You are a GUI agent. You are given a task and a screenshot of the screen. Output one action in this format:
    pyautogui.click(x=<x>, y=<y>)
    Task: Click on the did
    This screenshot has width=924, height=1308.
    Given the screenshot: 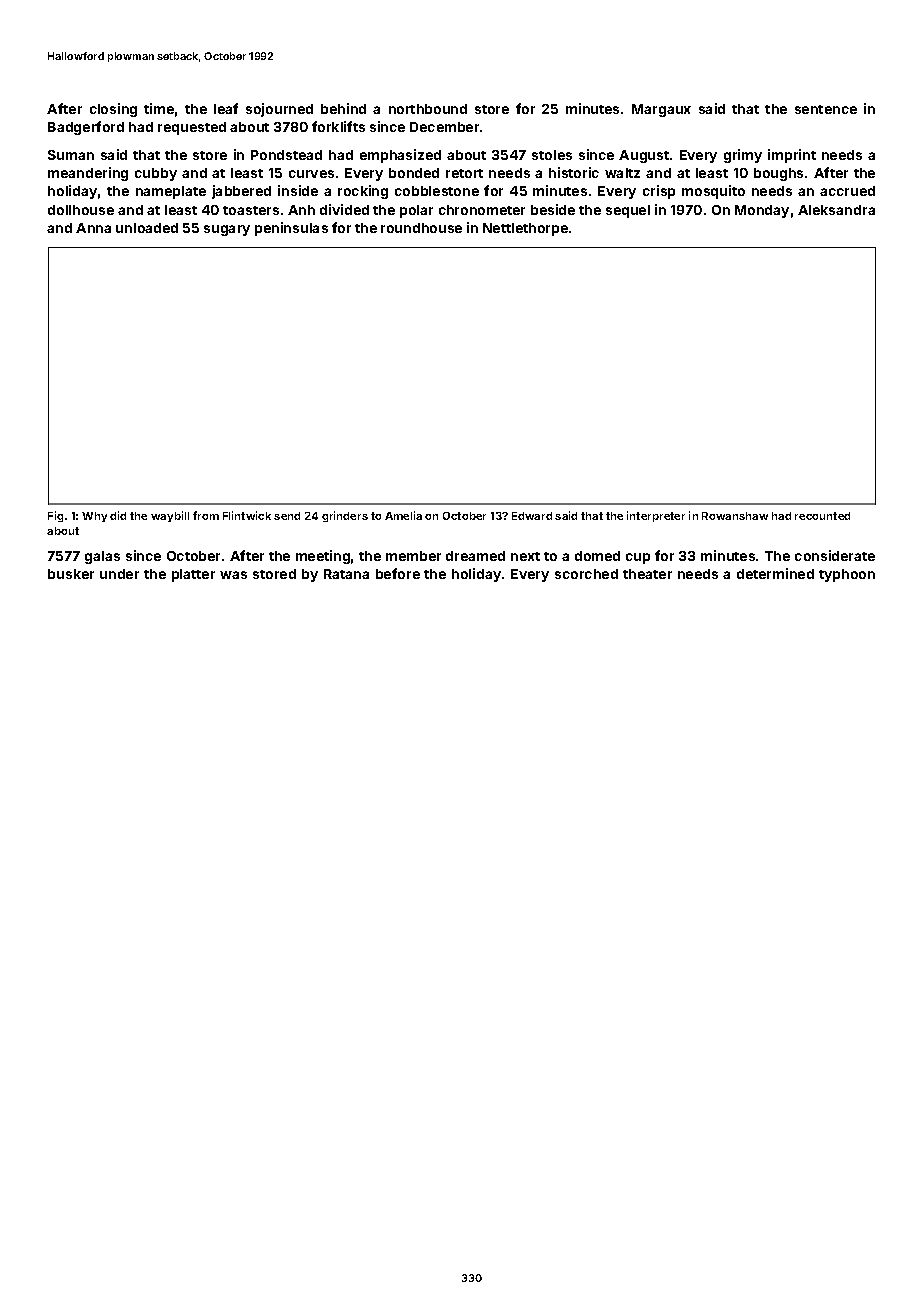 What is the action you would take?
    pyautogui.click(x=118, y=515)
